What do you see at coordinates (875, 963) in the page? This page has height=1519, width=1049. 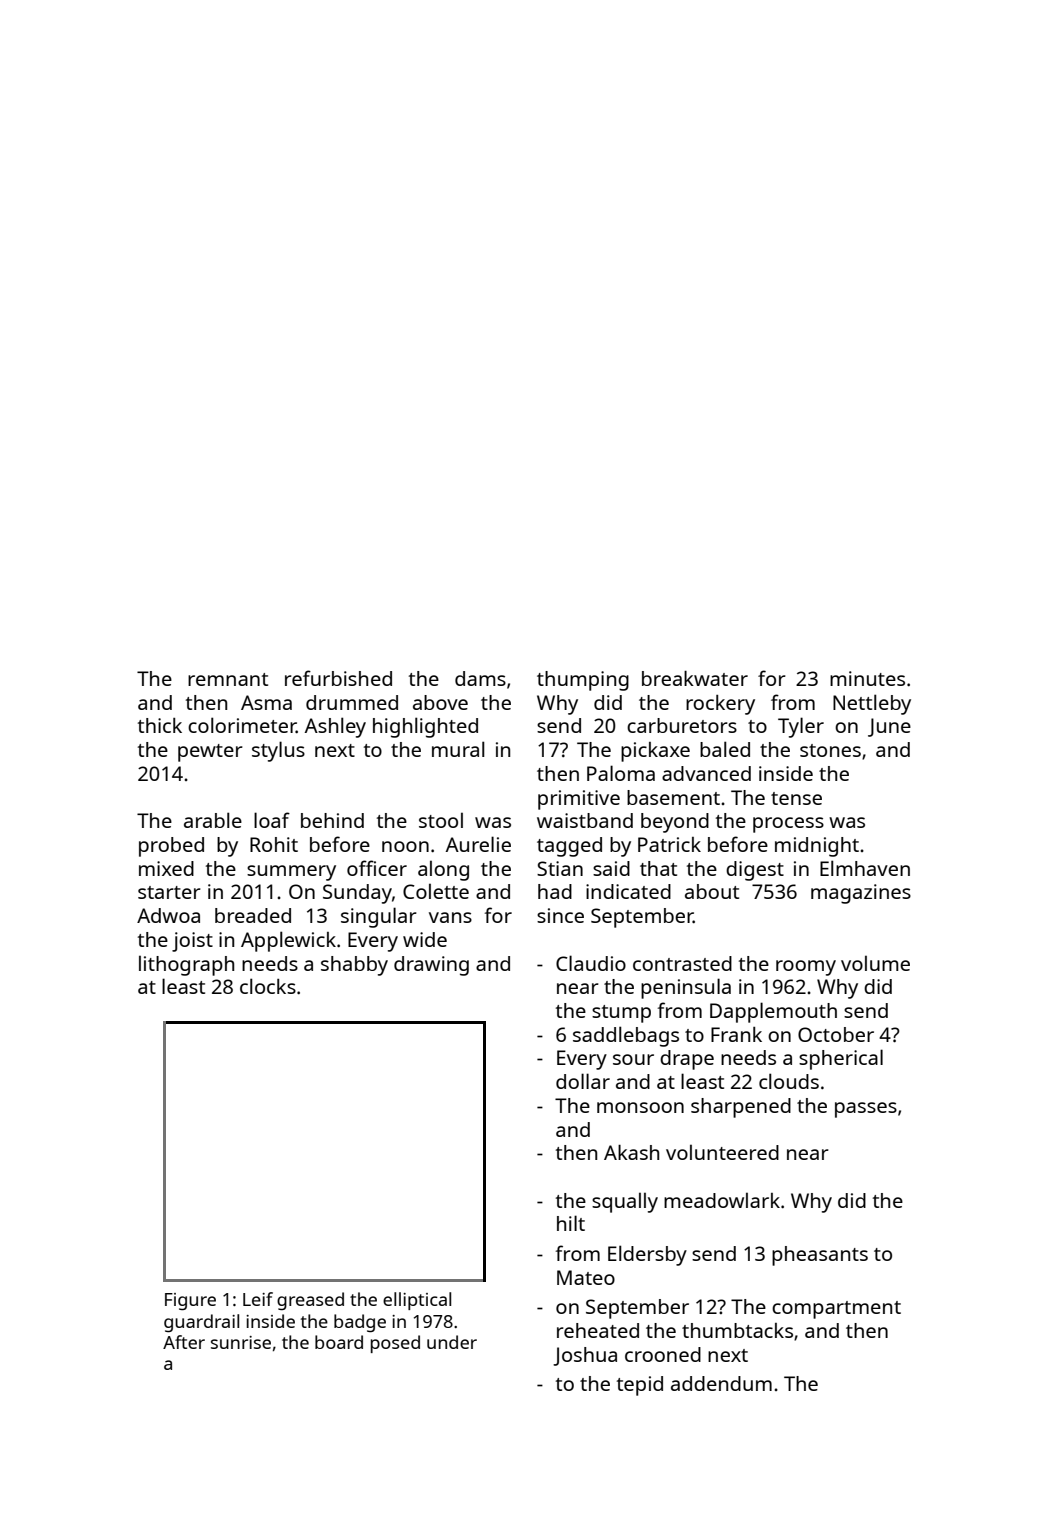 I see `volume` at bounding box center [875, 963].
